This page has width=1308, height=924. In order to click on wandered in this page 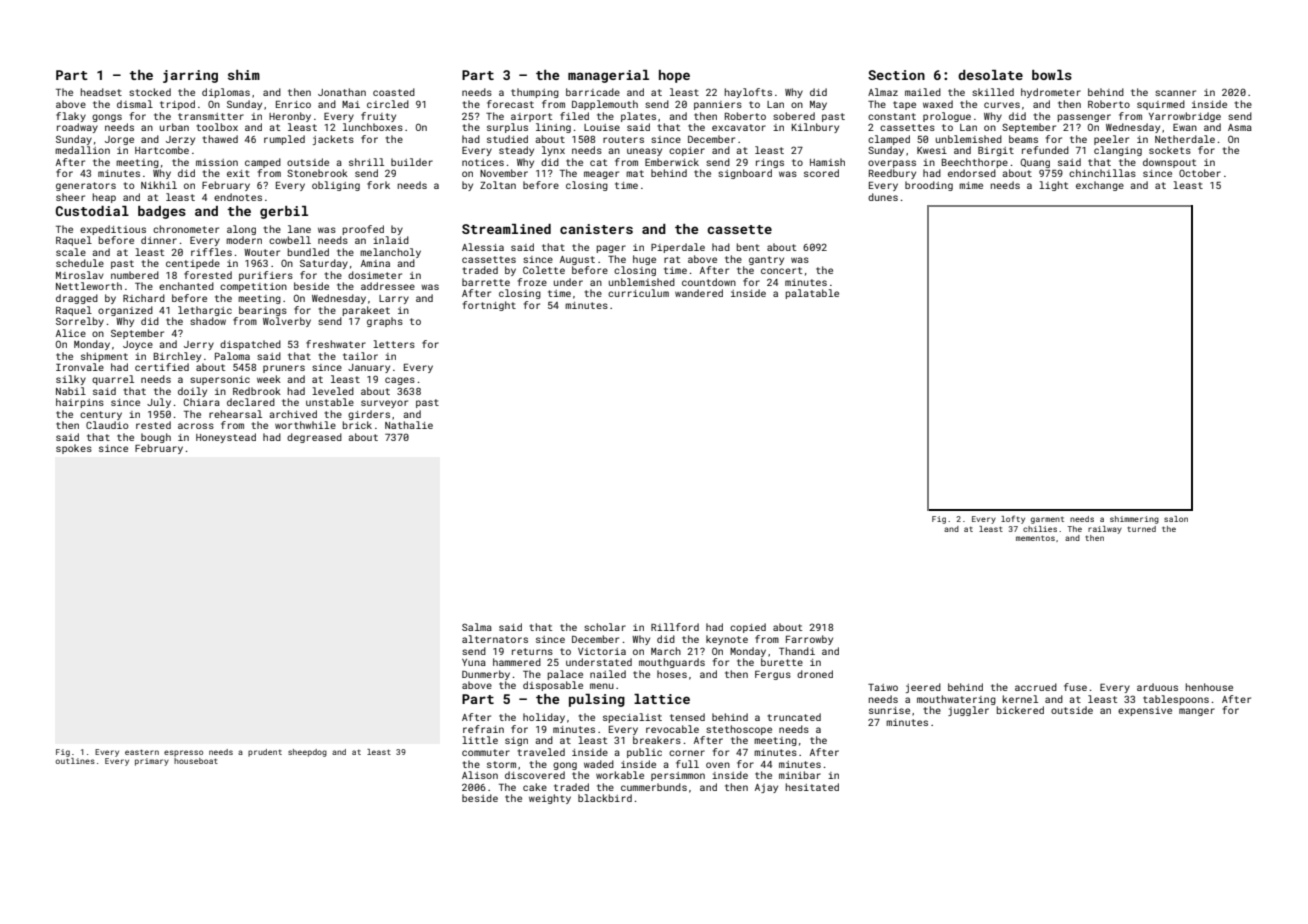, I will do `click(699, 293)`.
